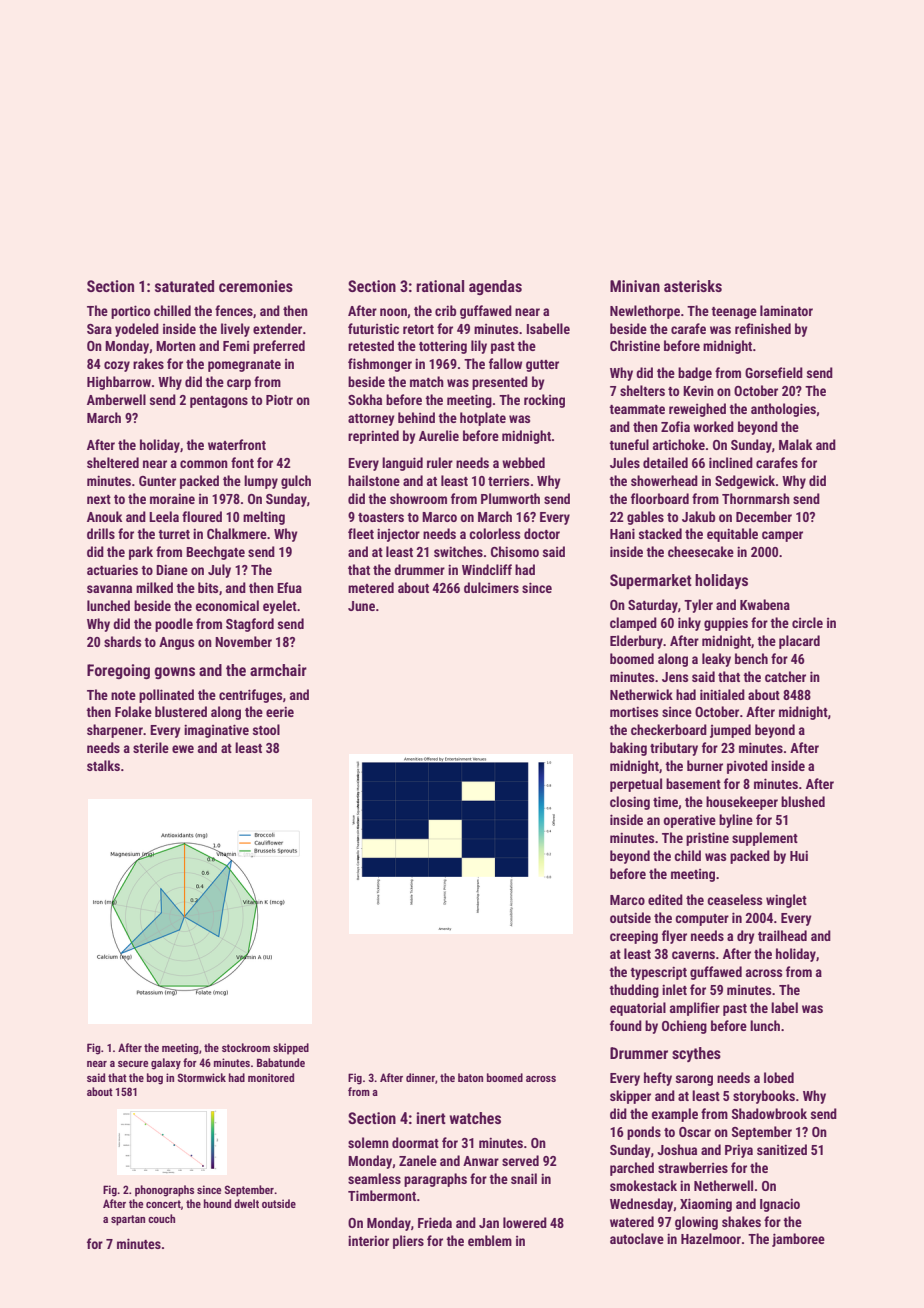 The height and width of the screenshot is (1308, 924). What do you see at coordinates (722, 694) in the screenshot?
I see `initialed` at bounding box center [722, 694].
